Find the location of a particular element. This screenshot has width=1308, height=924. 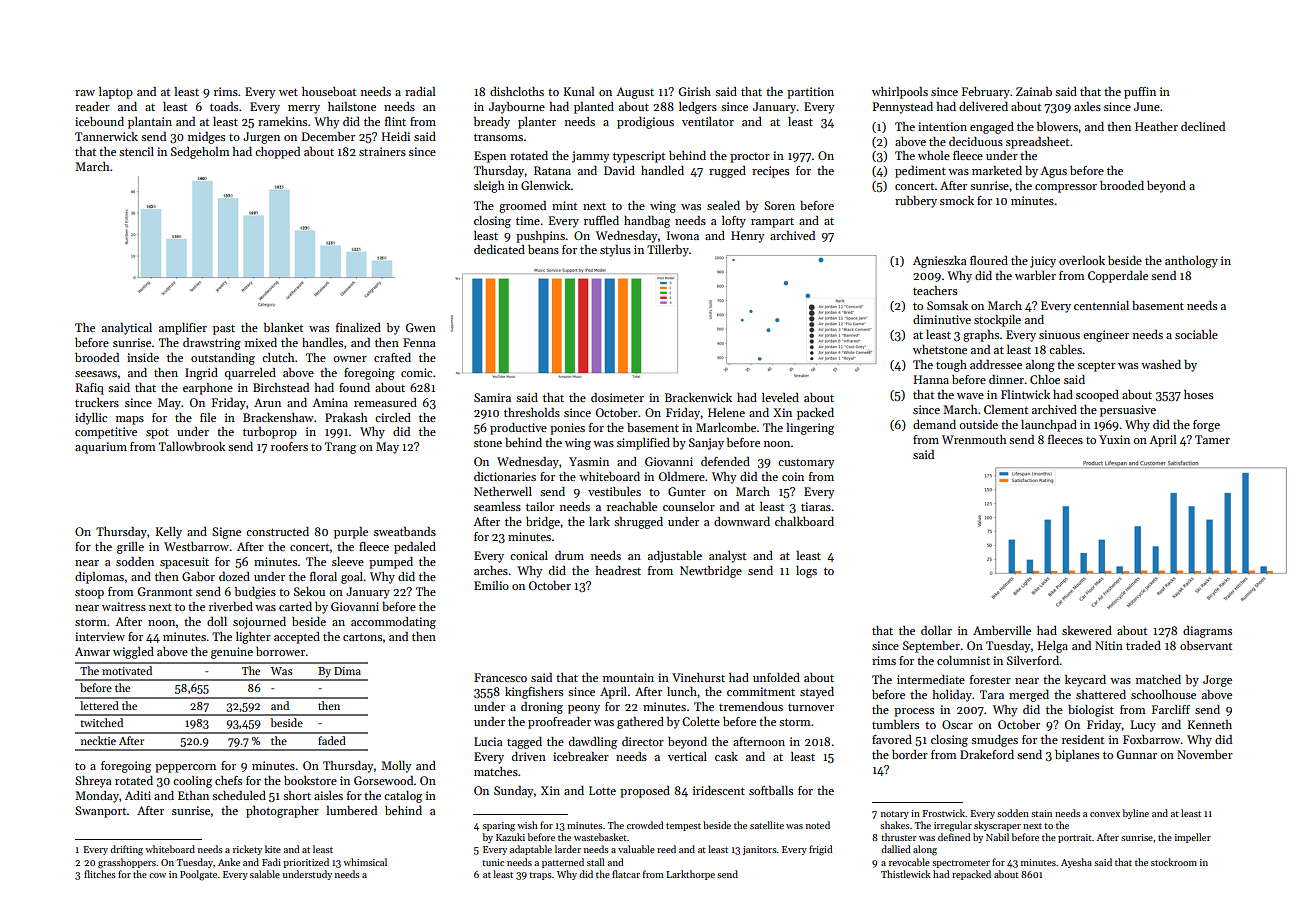

analytical is located at coordinates (127, 329).
